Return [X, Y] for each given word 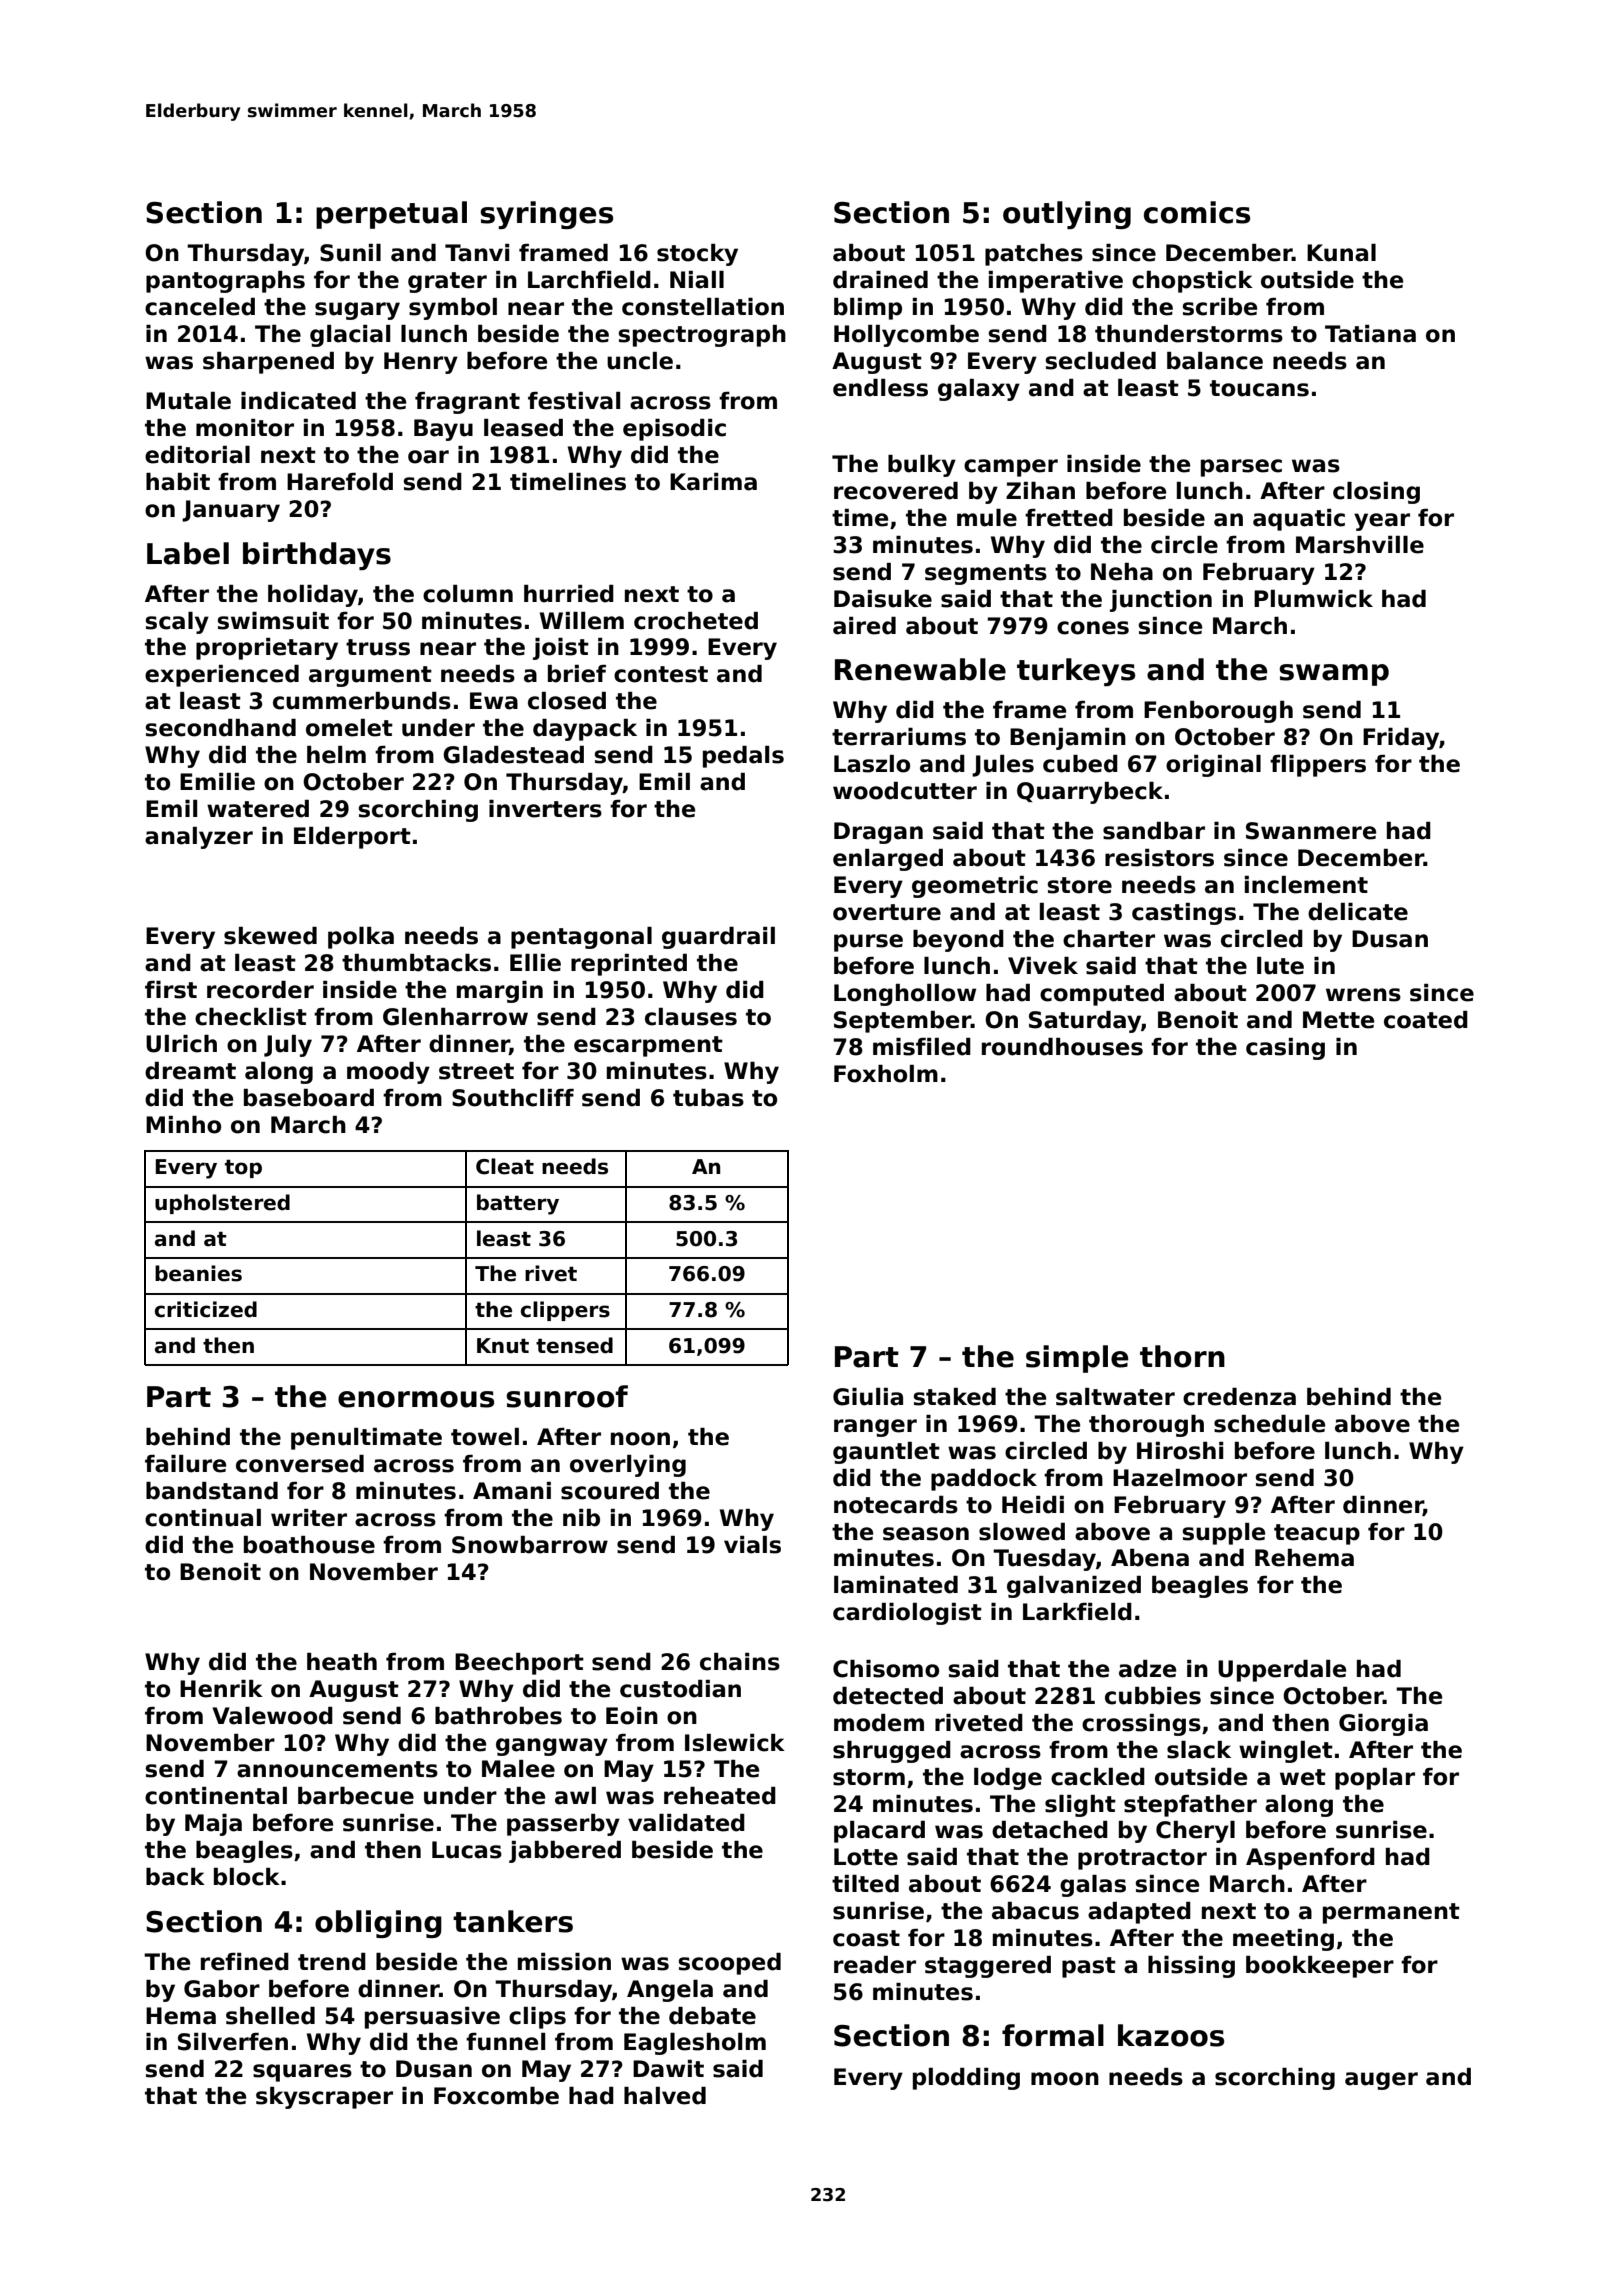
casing [1285, 1049]
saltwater [1115, 1397]
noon [640, 1439]
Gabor [222, 1989]
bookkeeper [1320, 1967]
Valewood [272, 1716]
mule [987, 518]
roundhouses [1062, 1047]
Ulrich [181, 1044]
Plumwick [1313, 599]
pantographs [225, 282]
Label [188, 553]
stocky [697, 255]
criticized [206, 1309]
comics [1197, 212]
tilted [865, 1884]
